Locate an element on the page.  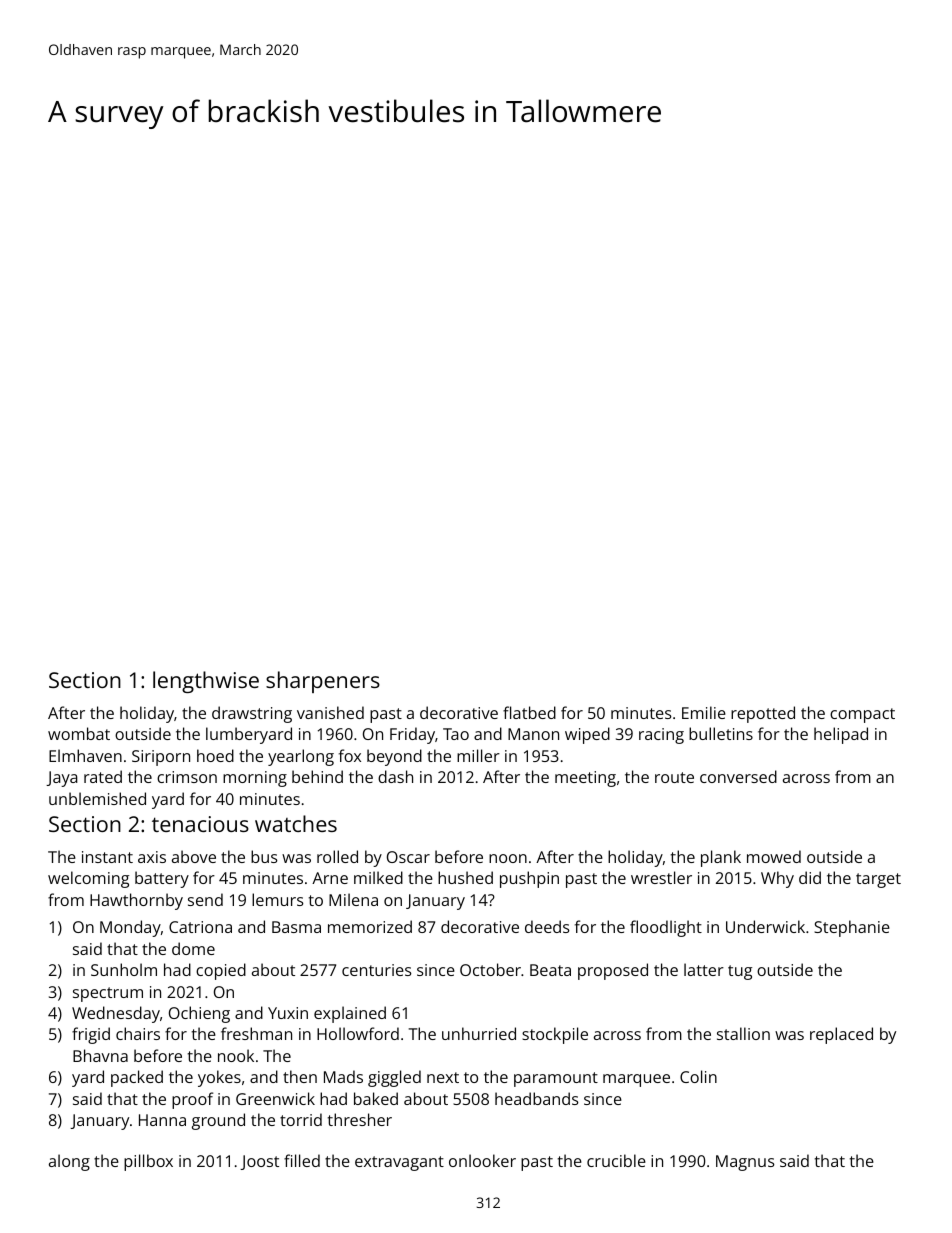
yearlong is located at coordinates (301, 757).
